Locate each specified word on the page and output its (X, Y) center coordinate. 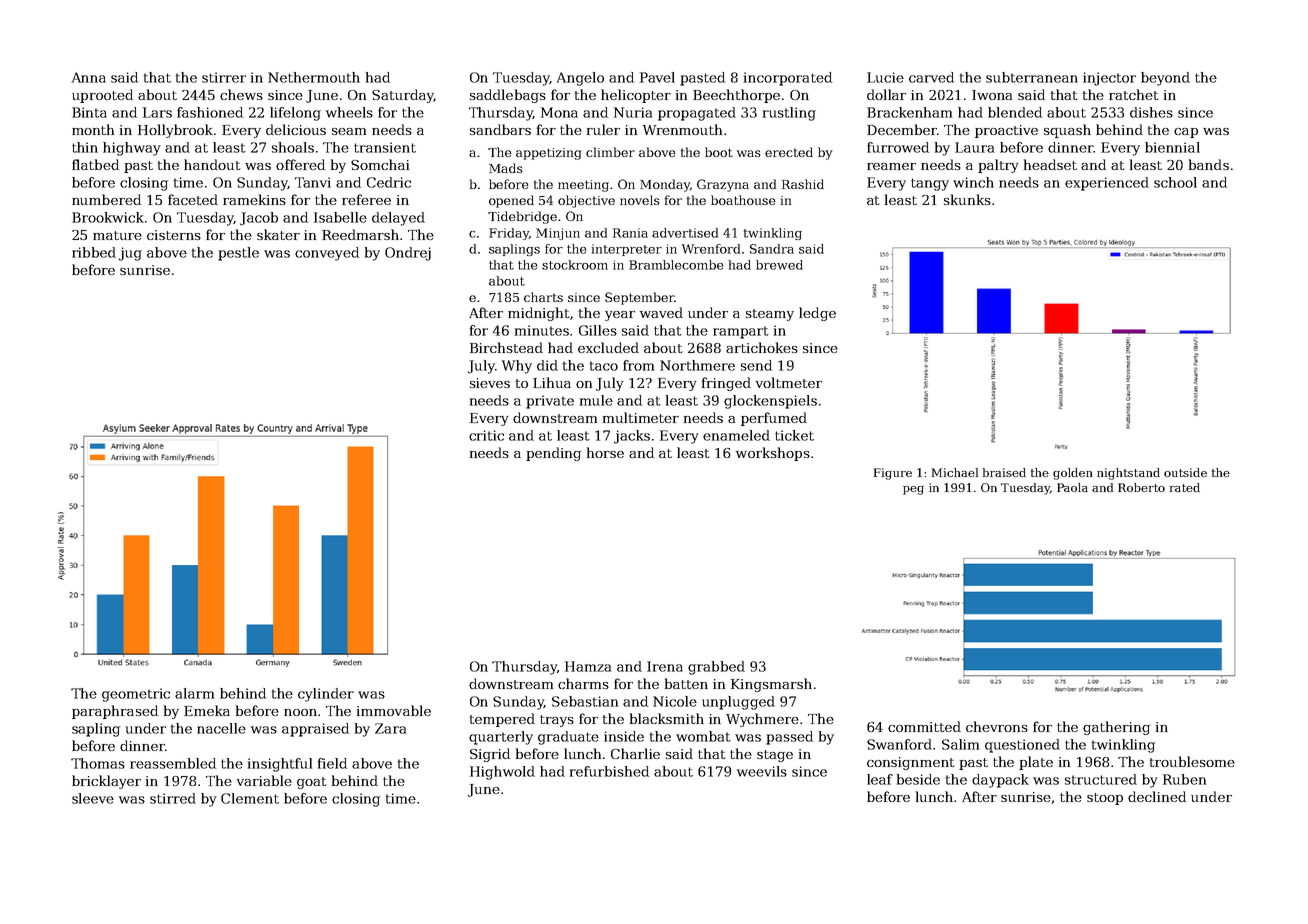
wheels (349, 112)
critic (486, 435)
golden (1072, 474)
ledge (817, 314)
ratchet (1134, 94)
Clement (250, 798)
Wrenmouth (682, 129)
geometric (136, 695)
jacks (632, 437)
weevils (762, 771)
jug (130, 254)
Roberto (1141, 487)
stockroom (575, 265)
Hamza (588, 666)
